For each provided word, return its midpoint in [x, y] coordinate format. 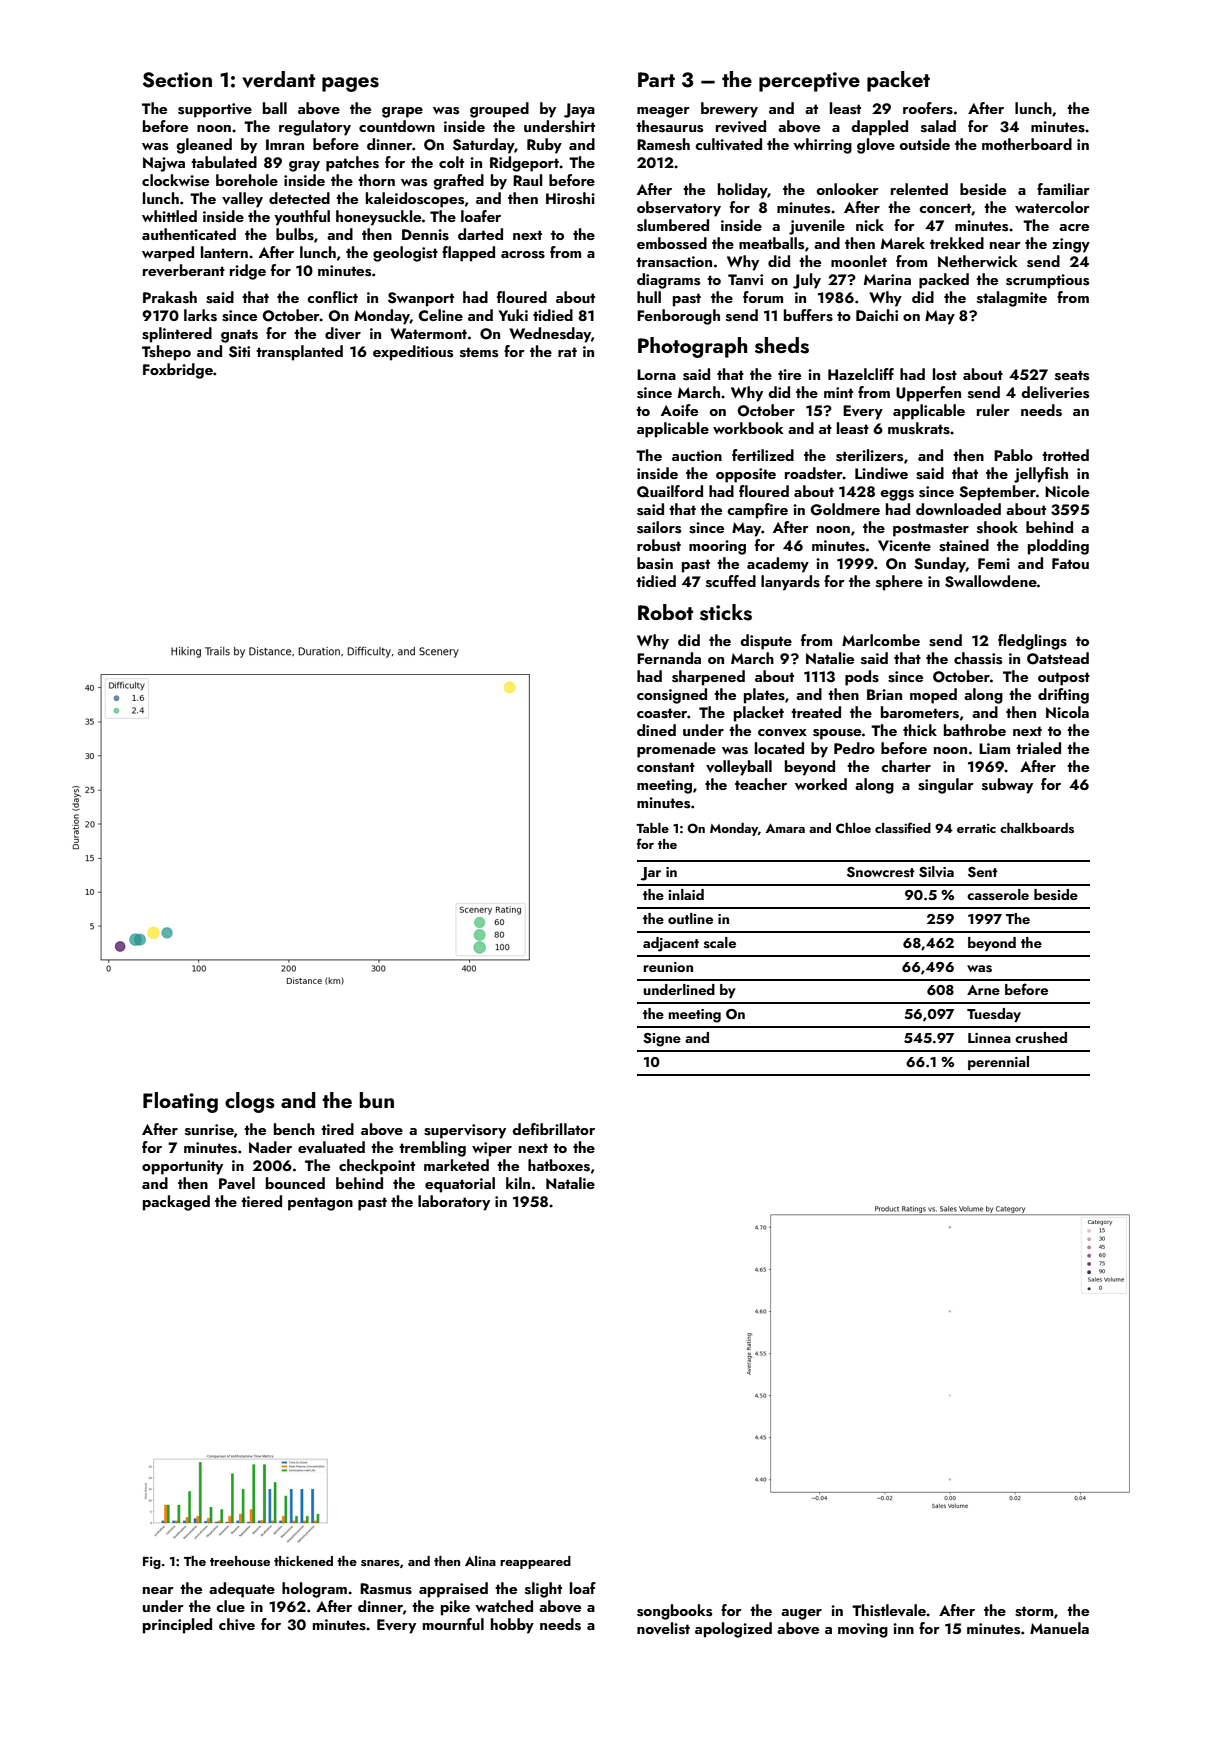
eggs [897, 495]
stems [479, 352]
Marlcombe [881, 640]
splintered [177, 335]
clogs [250, 1102]
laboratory [454, 1203]
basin [655, 563]
